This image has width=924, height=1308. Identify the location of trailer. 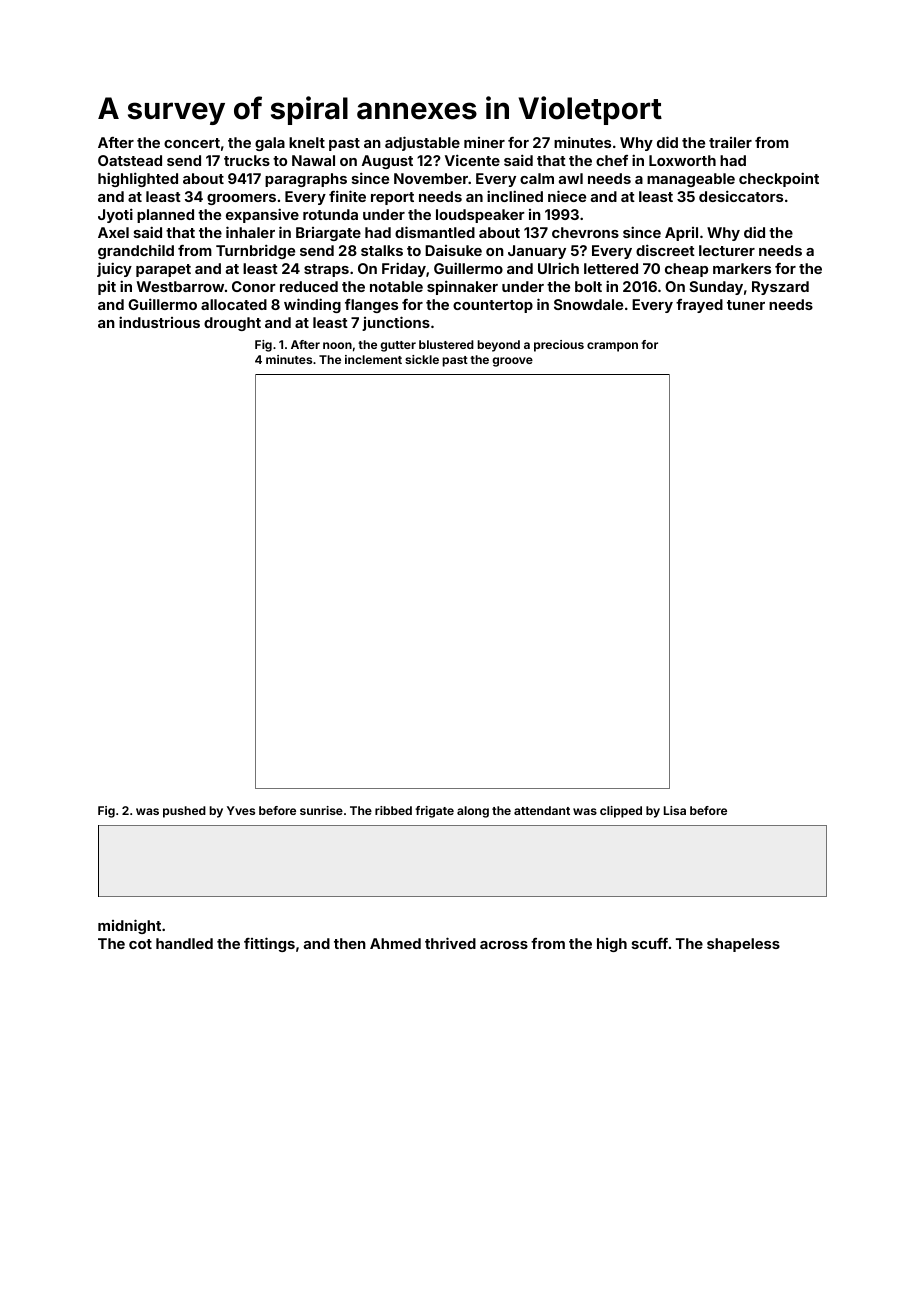
(730, 142).
